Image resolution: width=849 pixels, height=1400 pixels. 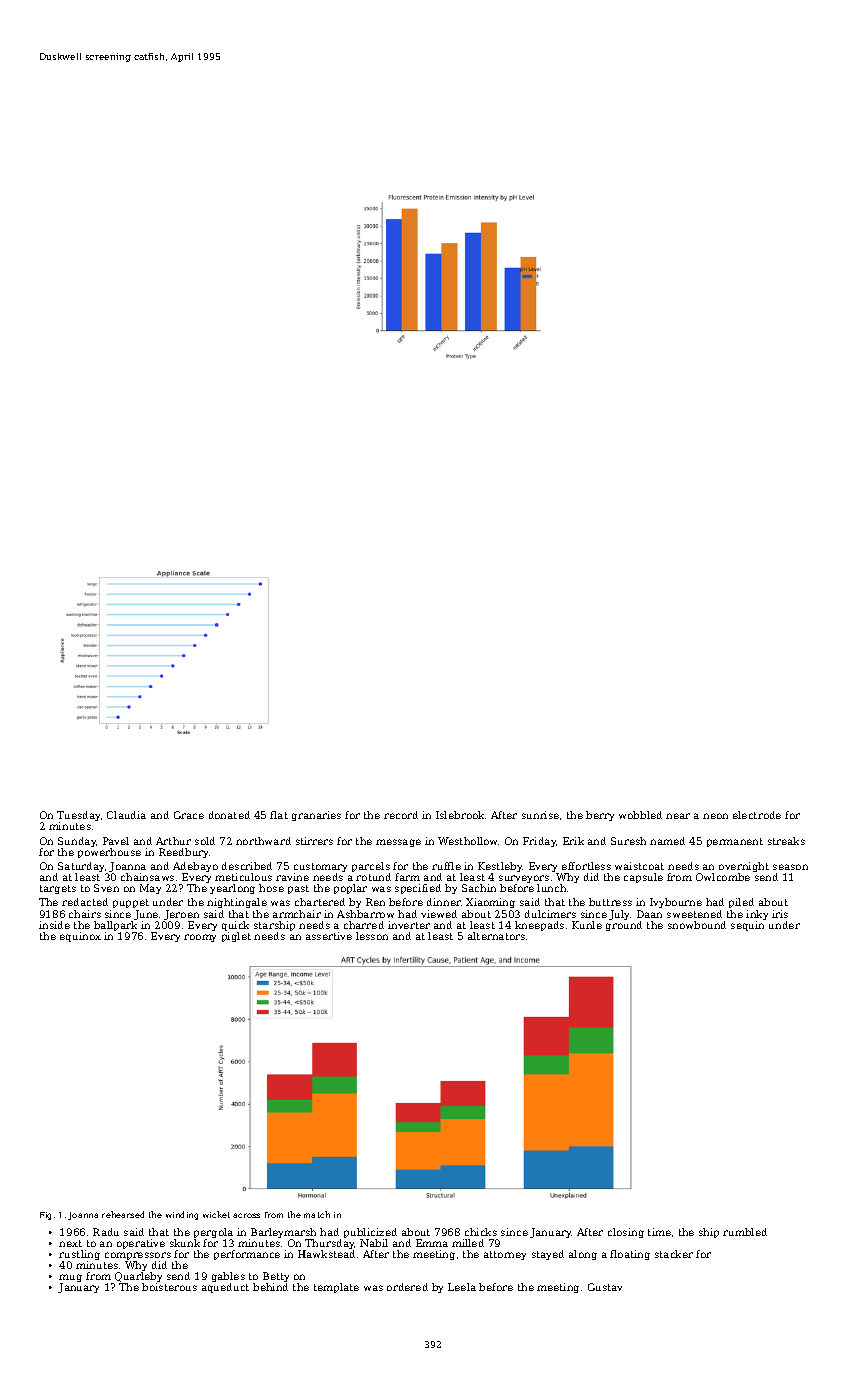 I want to click on rumbled, so click(x=745, y=1232).
